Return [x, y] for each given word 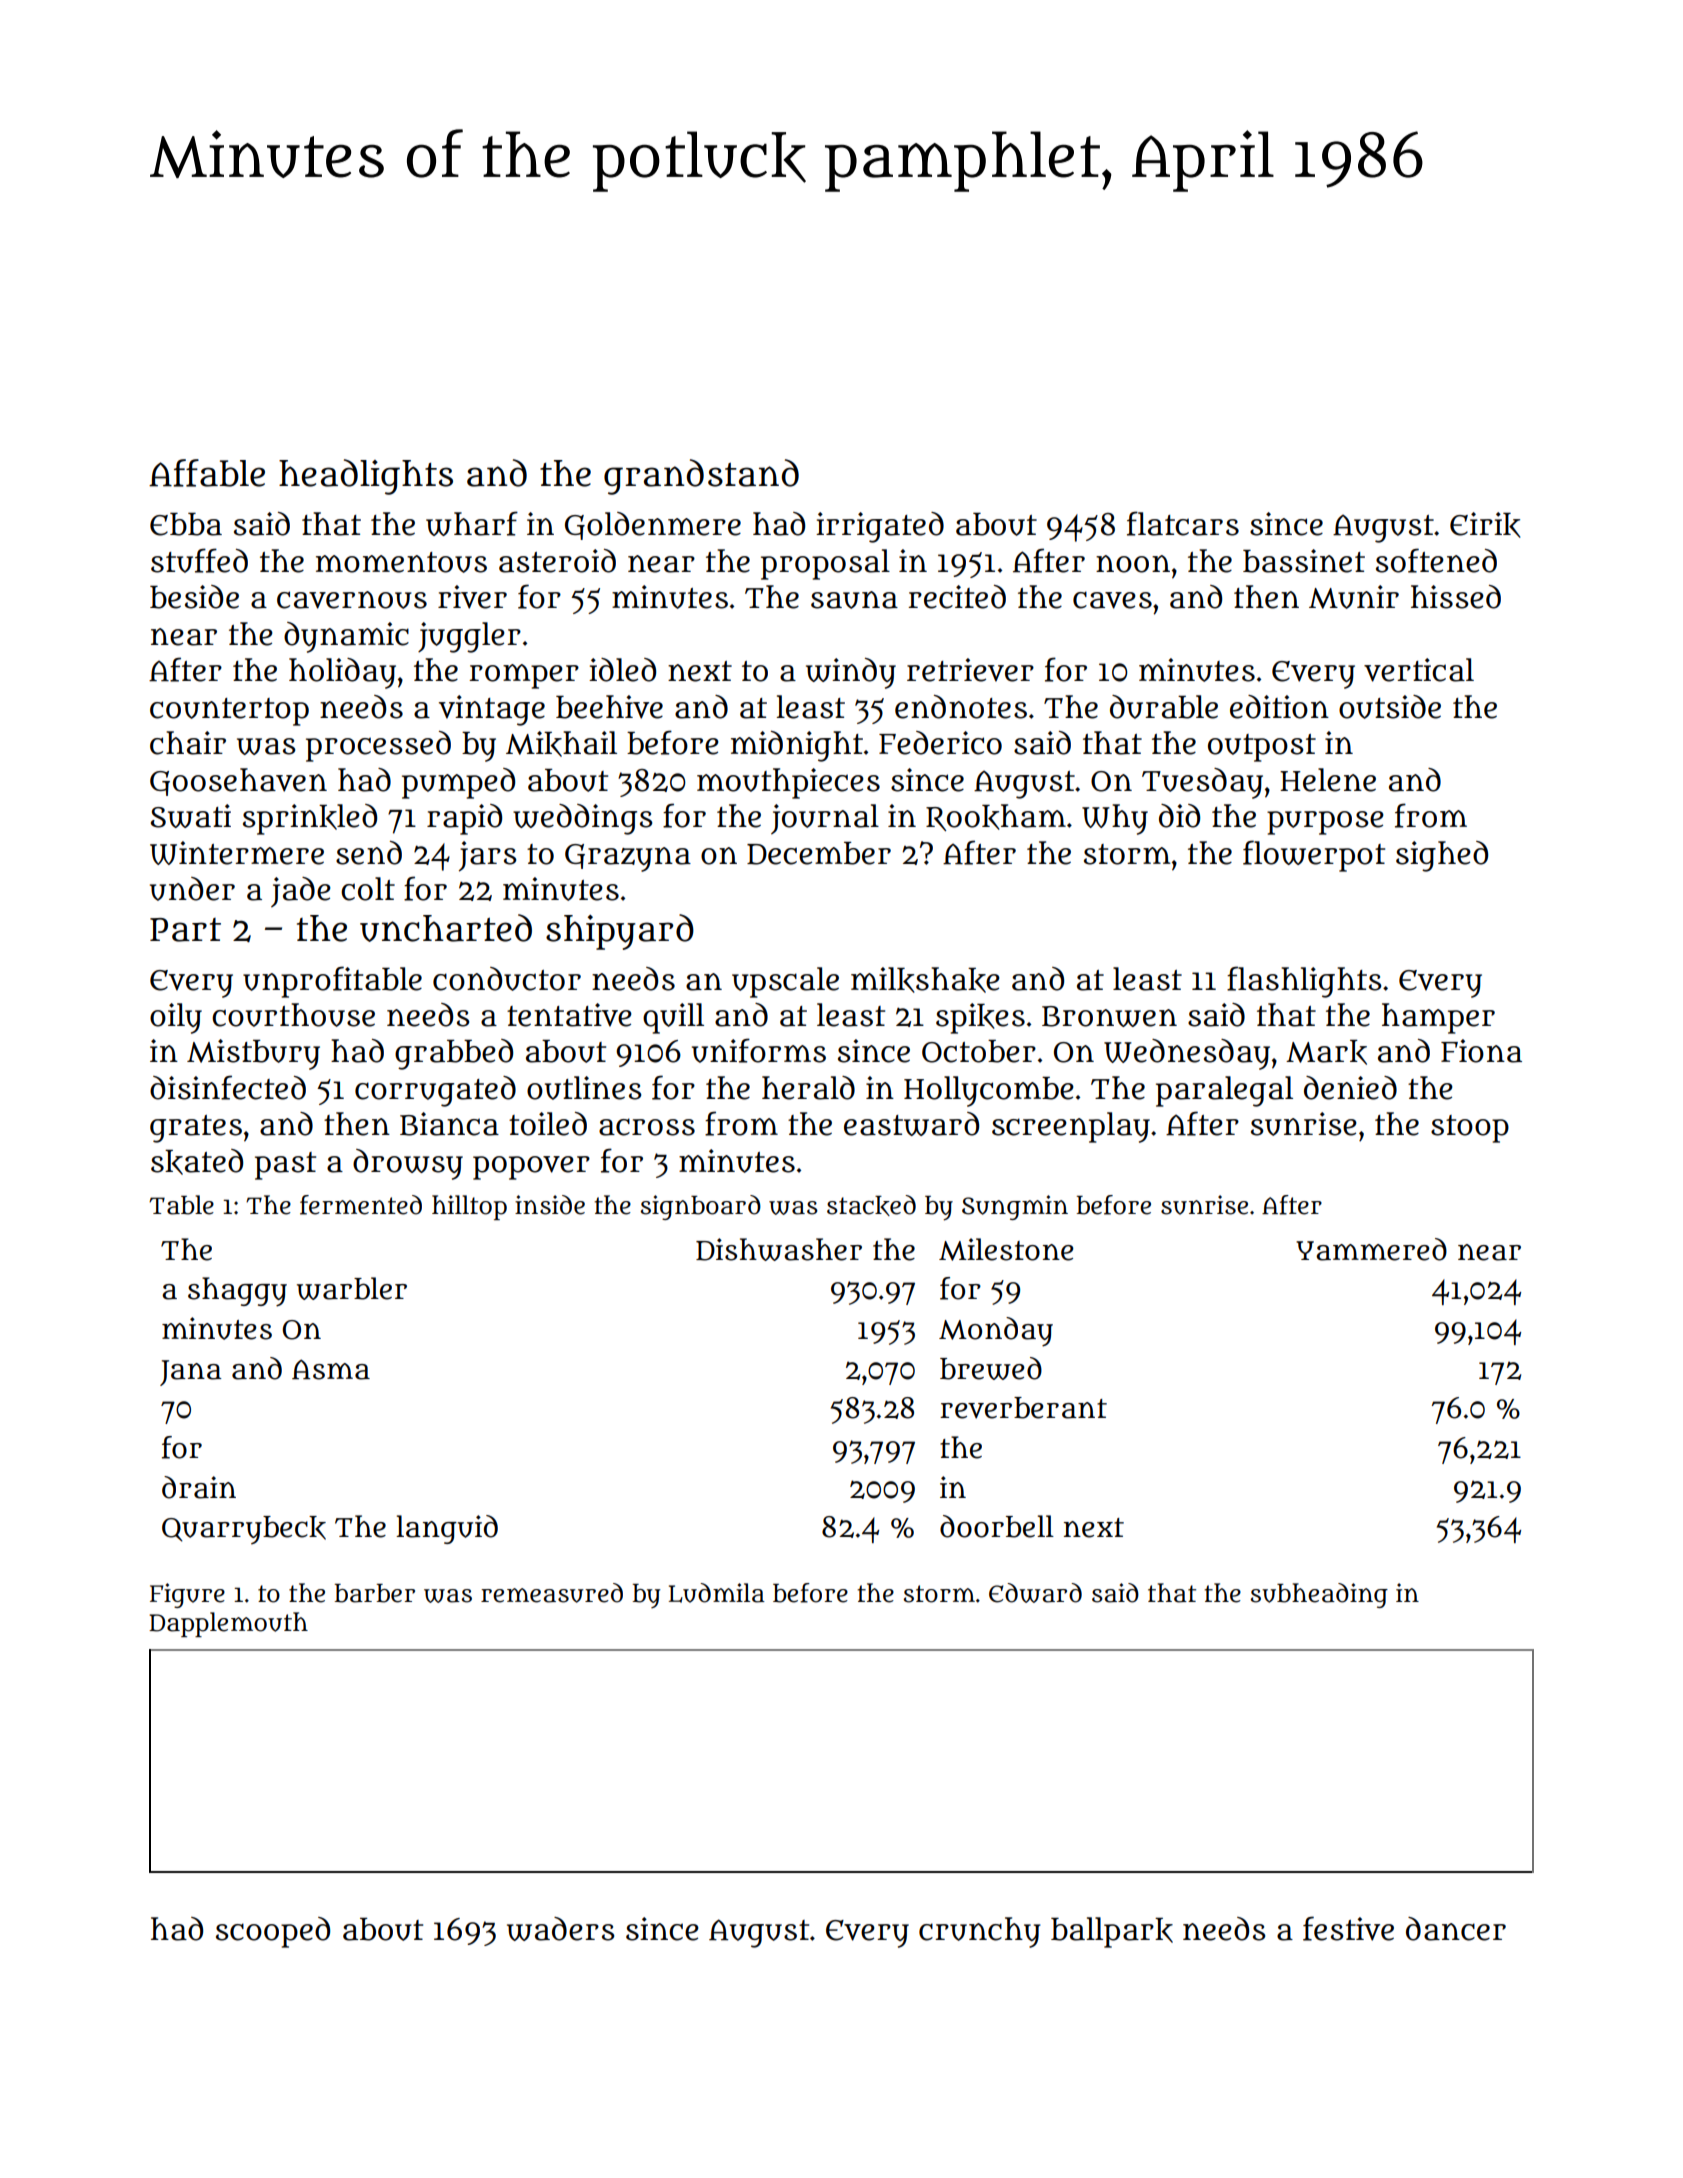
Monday [996, 1332]
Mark [1326, 1052]
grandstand [701, 477]
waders [560, 1929]
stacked [871, 1205]
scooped [273, 1932]
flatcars [1183, 523]
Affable [207, 473]
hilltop [469, 1207]
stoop [1470, 1129]
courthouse [293, 1015]
